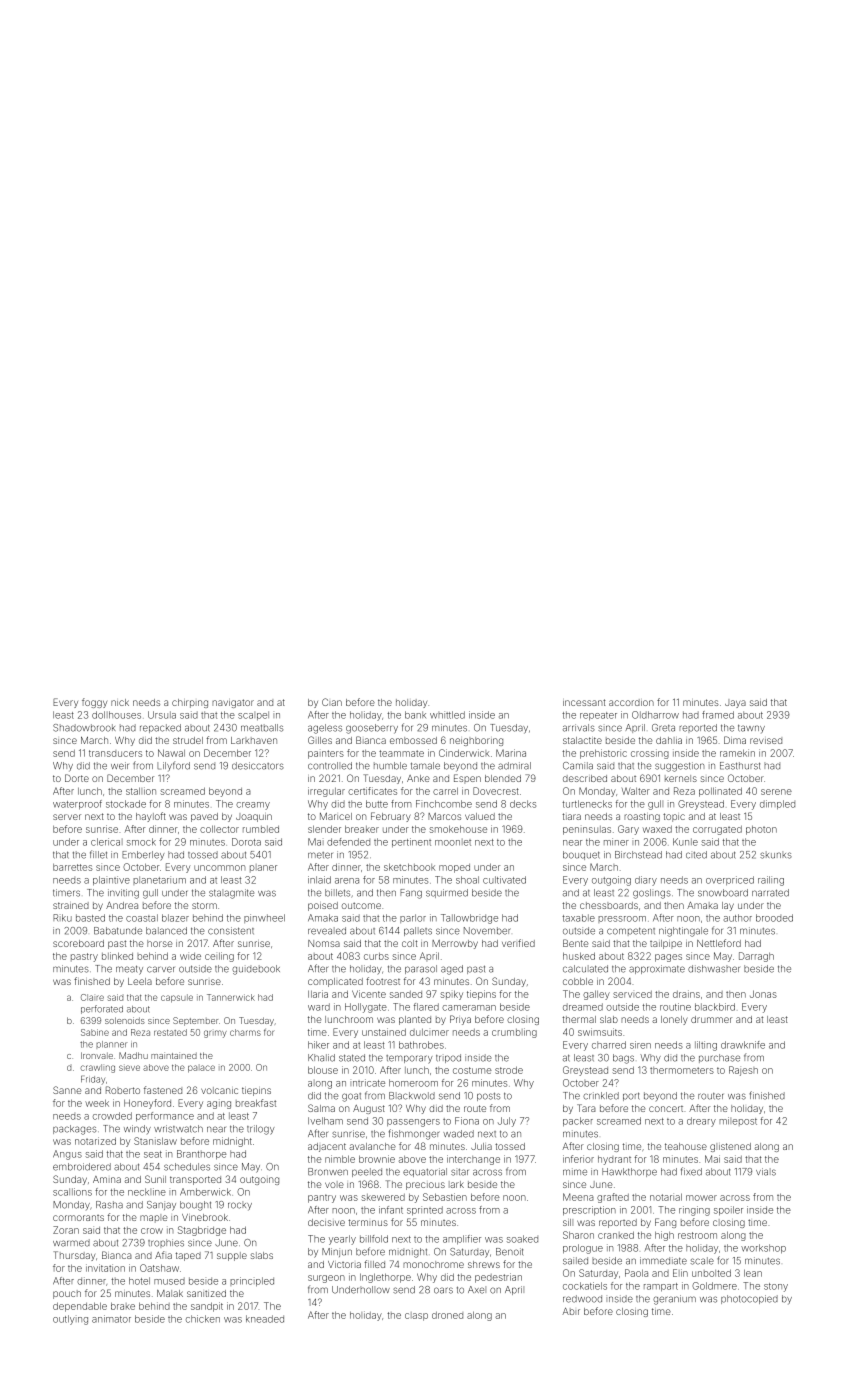 Image resolution: width=849 pixels, height=1400 pixels. What do you see at coordinates (219, 1090) in the screenshot?
I see `volcanic` at bounding box center [219, 1090].
